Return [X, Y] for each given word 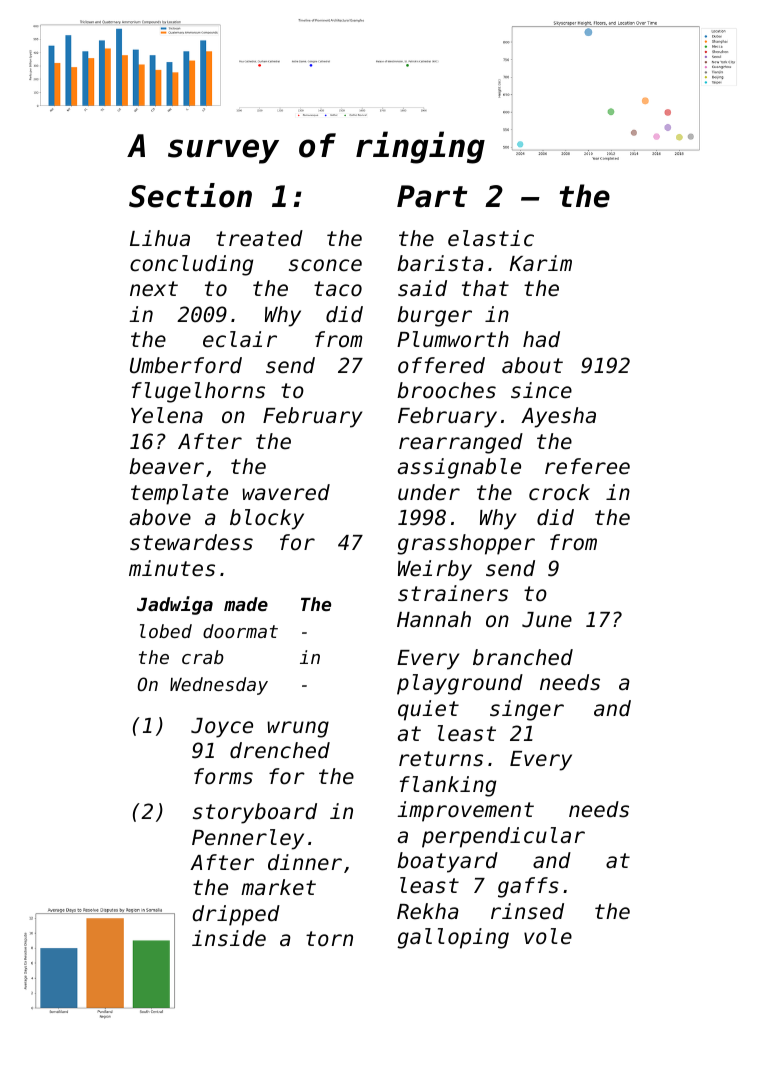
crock [559, 492]
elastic [491, 238]
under [429, 492]
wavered [286, 492]
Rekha [428, 911]
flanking [448, 786]
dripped [236, 915]
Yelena [167, 415]
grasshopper [466, 544]
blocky [267, 519]
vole [548, 936]
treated [259, 238]
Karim [541, 263]
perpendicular [503, 837]
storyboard [255, 813]
